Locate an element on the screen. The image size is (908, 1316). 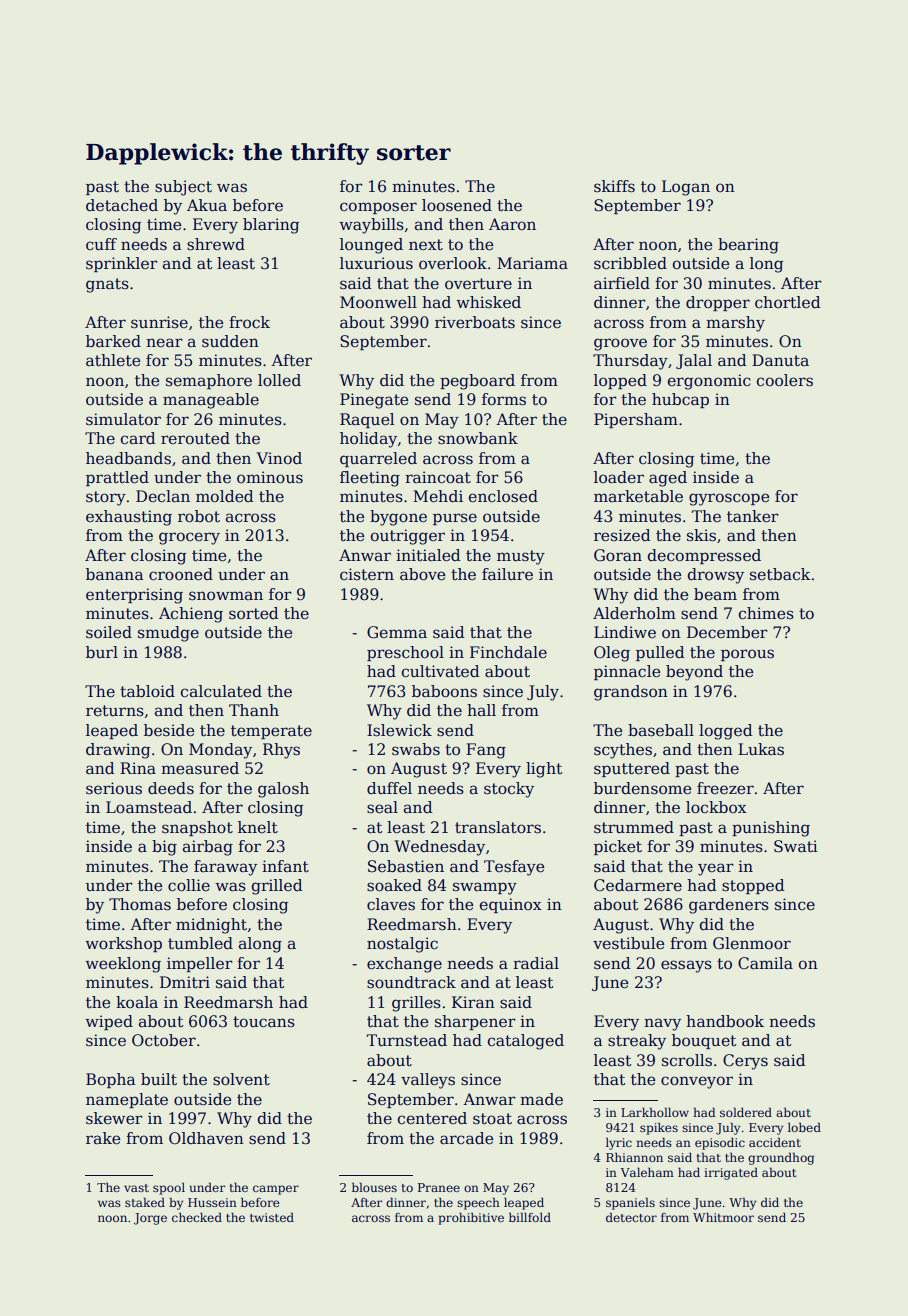
essays is located at coordinates (686, 966).
